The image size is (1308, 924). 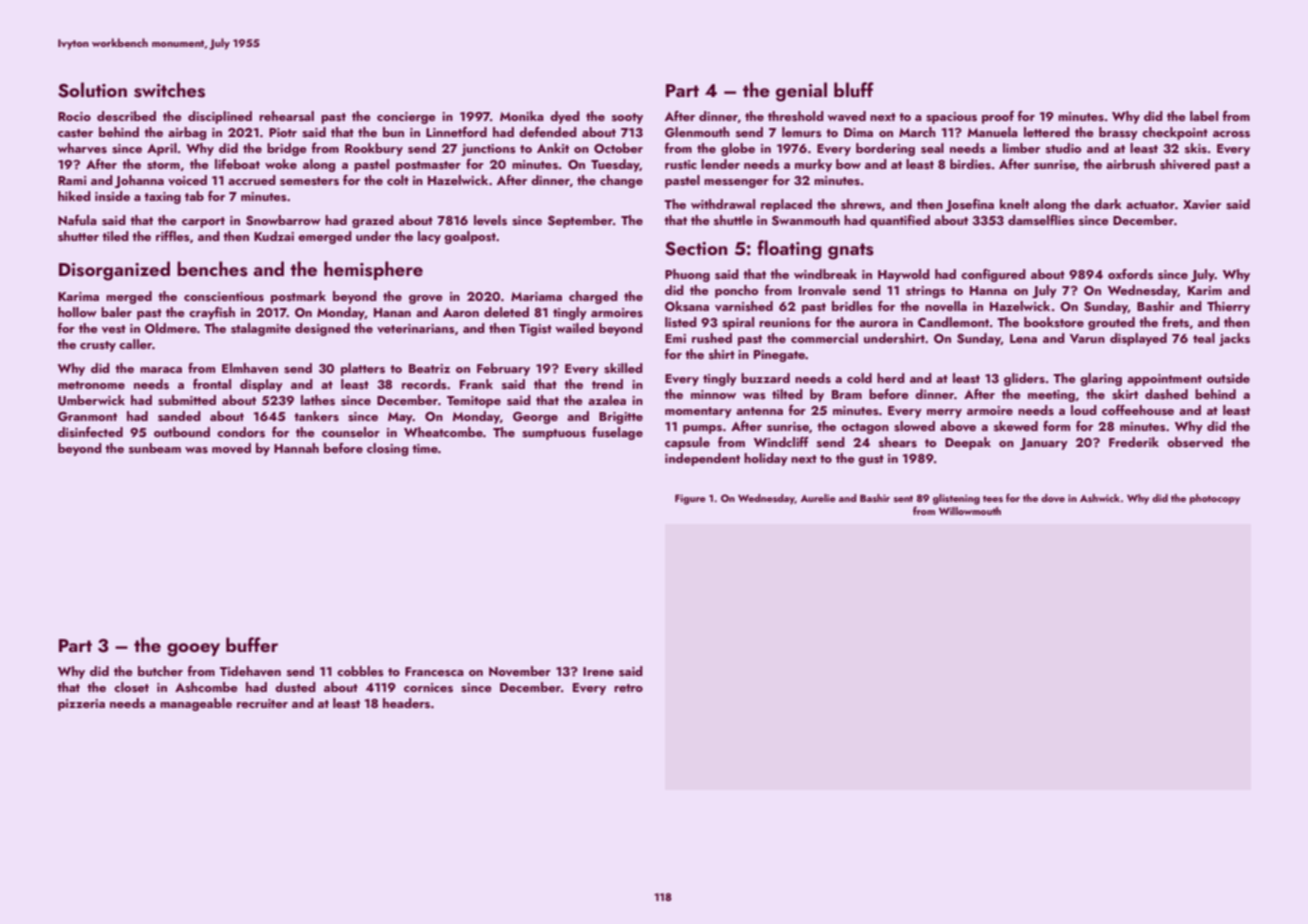 I want to click on crayfish, so click(x=212, y=313).
